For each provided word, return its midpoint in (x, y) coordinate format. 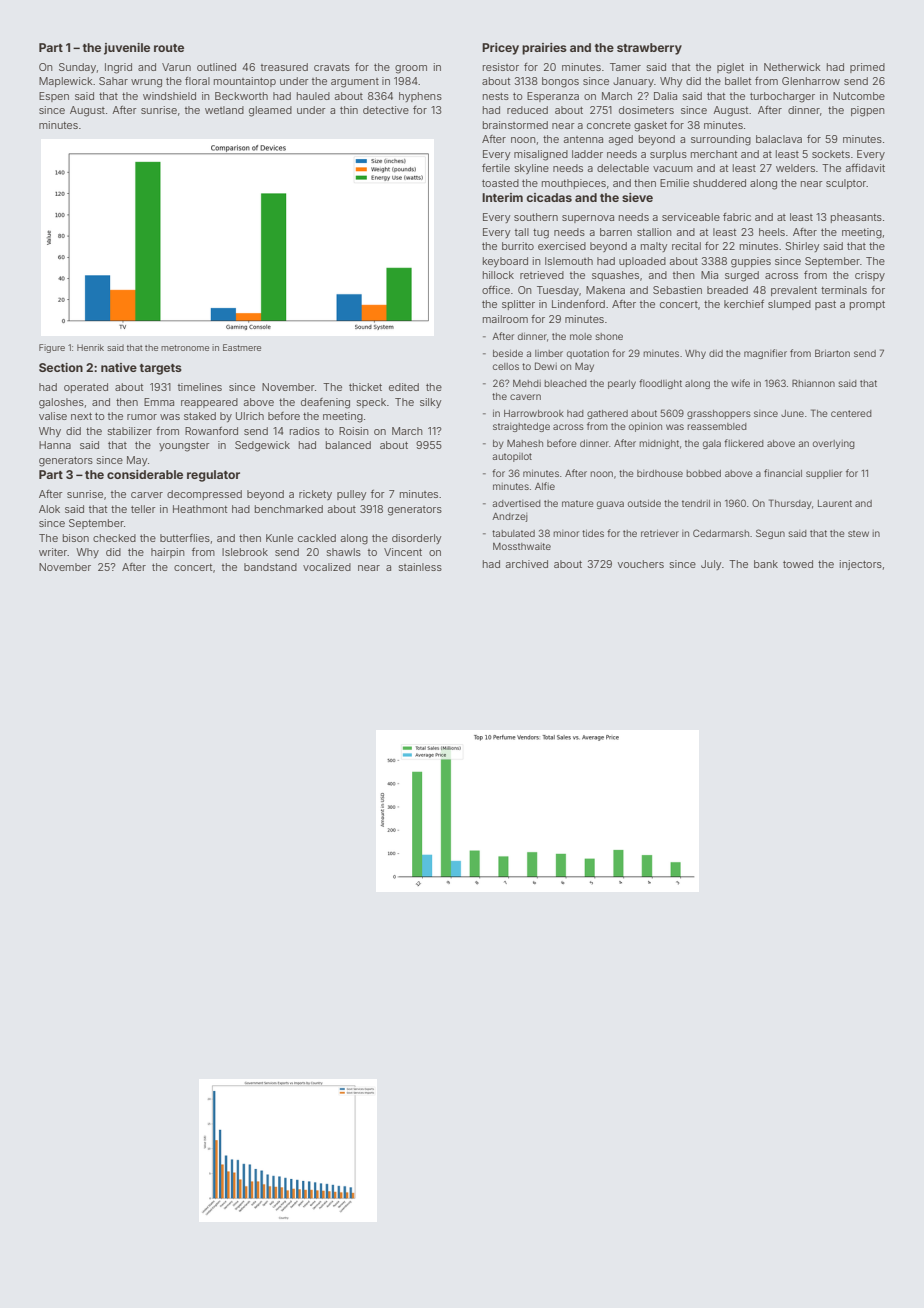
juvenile (127, 49)
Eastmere (242, 347)
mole (581, 336)
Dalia (665, 96)
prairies (544, 49)
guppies (751, 262)
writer (53, 552)
